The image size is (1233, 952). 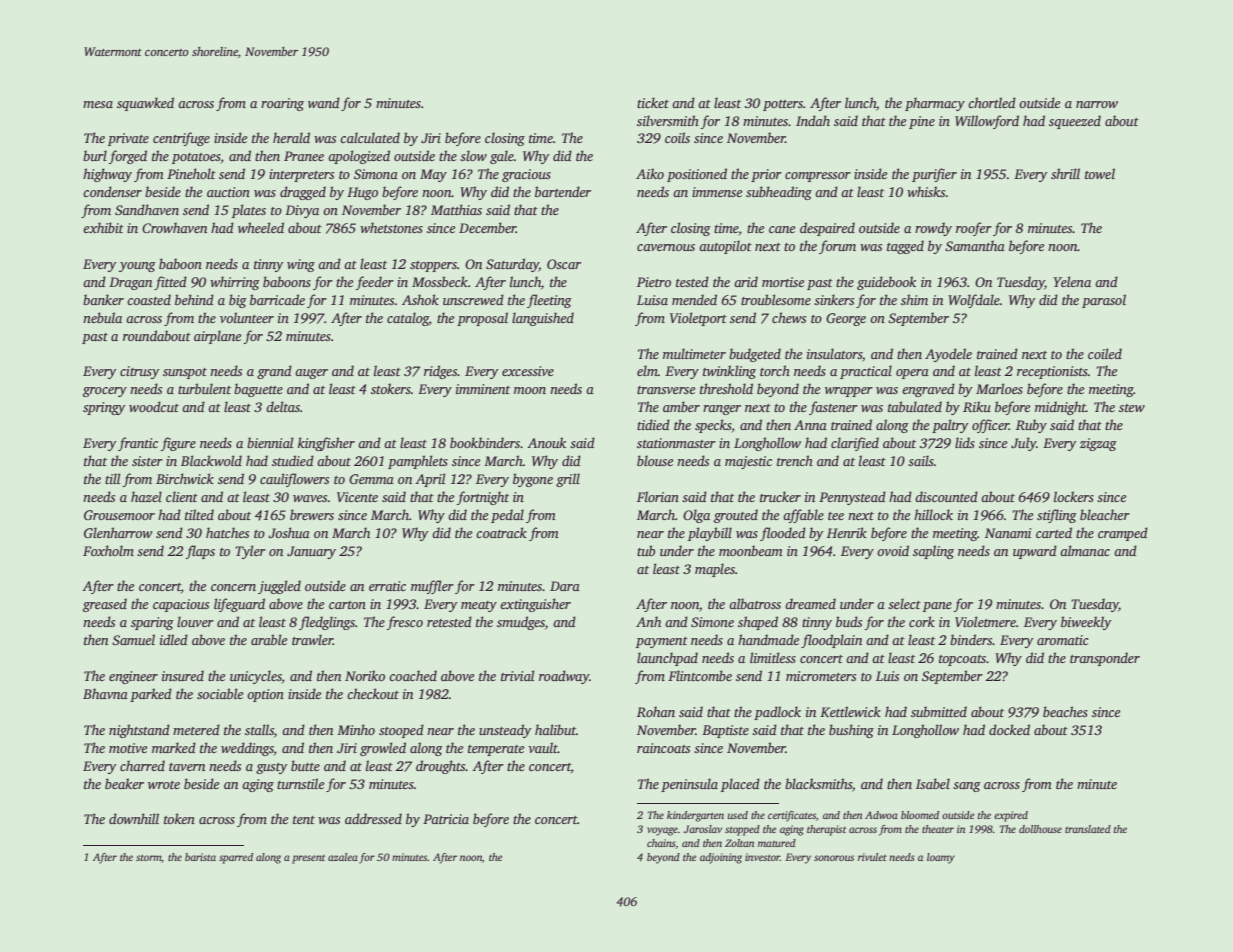 I want to click on towel, so click(x=1100, y=173).
